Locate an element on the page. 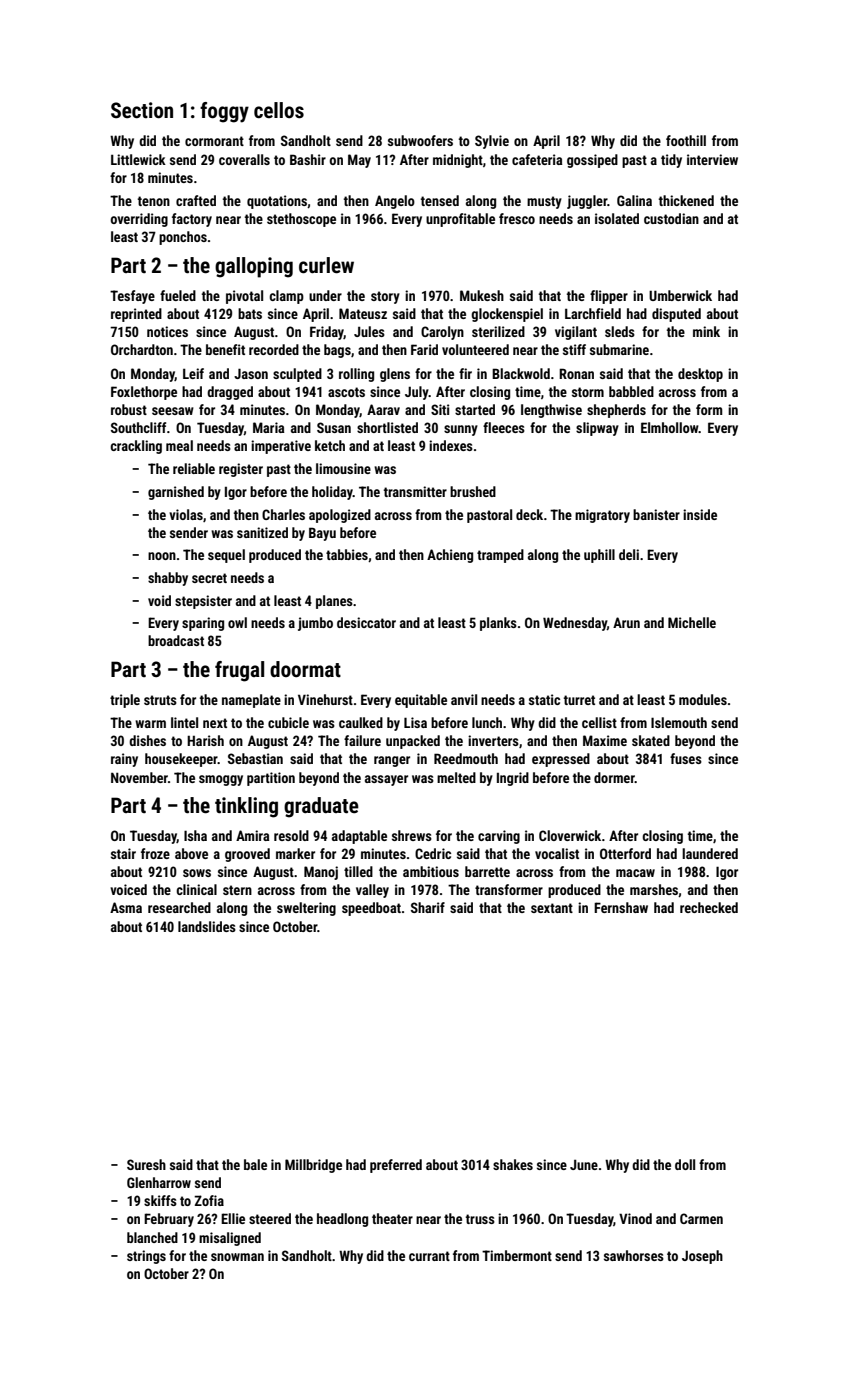 The width and height of the image is (849, 1400). Arun is located at coordinates (626, 622).
